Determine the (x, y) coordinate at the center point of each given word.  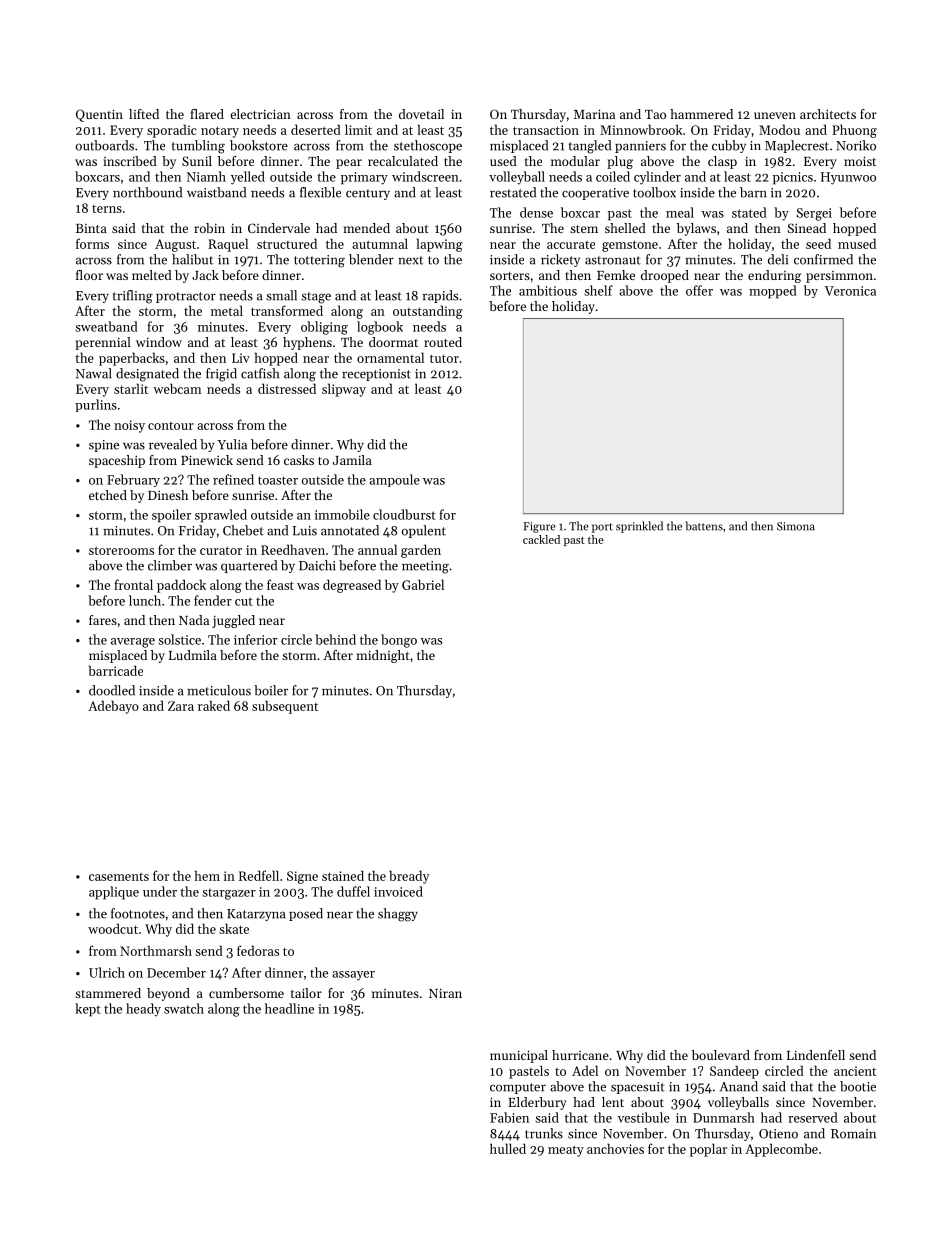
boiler (271, 690)
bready (409, 877)
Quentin (99, 115)
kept (88, 1010)
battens (704, 526)
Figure (539, 527)
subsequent (285, 707)
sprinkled (639, 527)
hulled (508, 1148)
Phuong (854, 131)
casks (299, 460)
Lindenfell (816, 1055)
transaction (546, 130)
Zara (181, 706)
